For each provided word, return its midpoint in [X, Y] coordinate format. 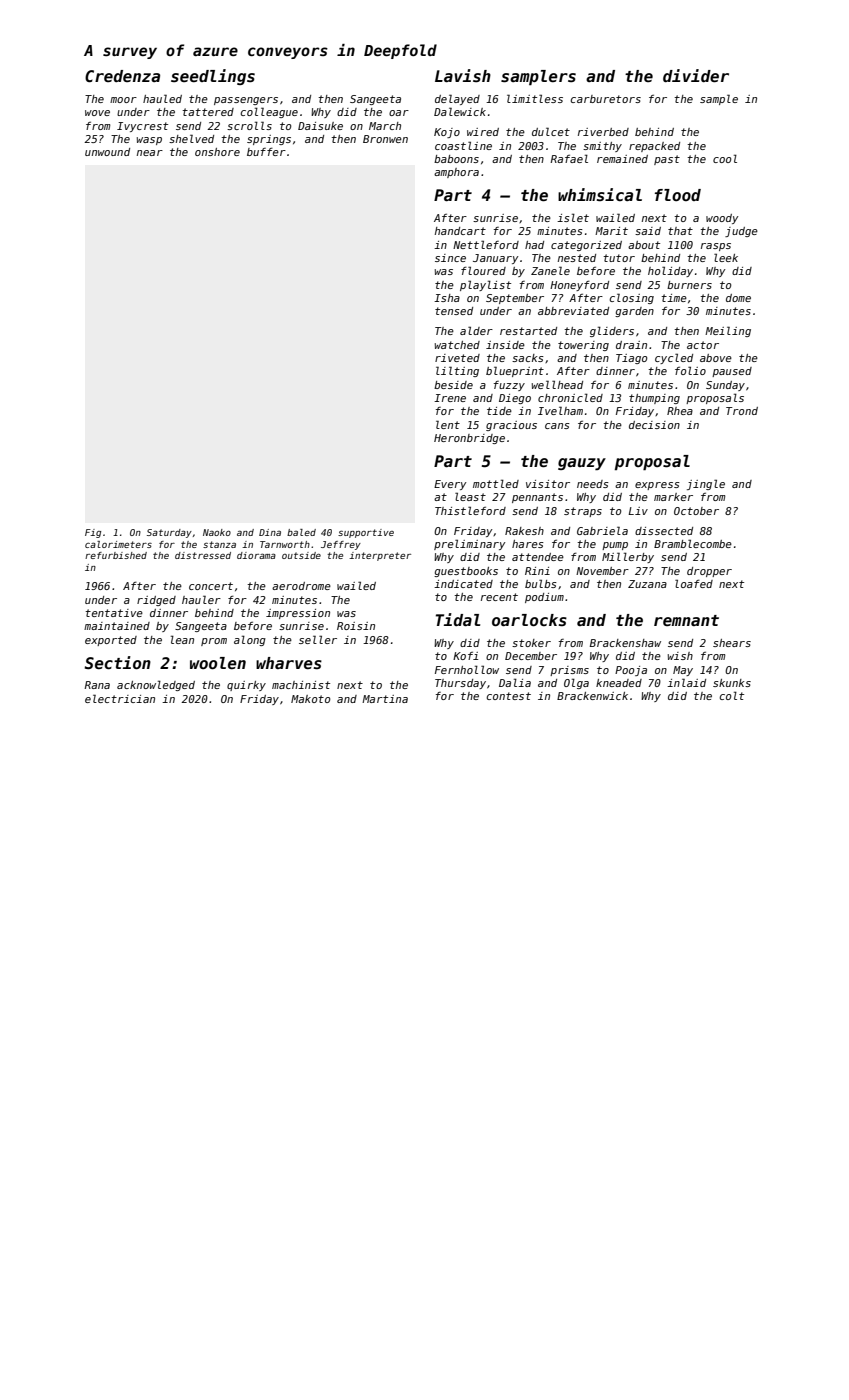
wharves [289, 663]
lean [182, 639]
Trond [742, 411]
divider [696, 75]
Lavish [463, 76]
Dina [270, 532]
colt [731, 695]
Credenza [122, 76]
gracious [511, 426]
